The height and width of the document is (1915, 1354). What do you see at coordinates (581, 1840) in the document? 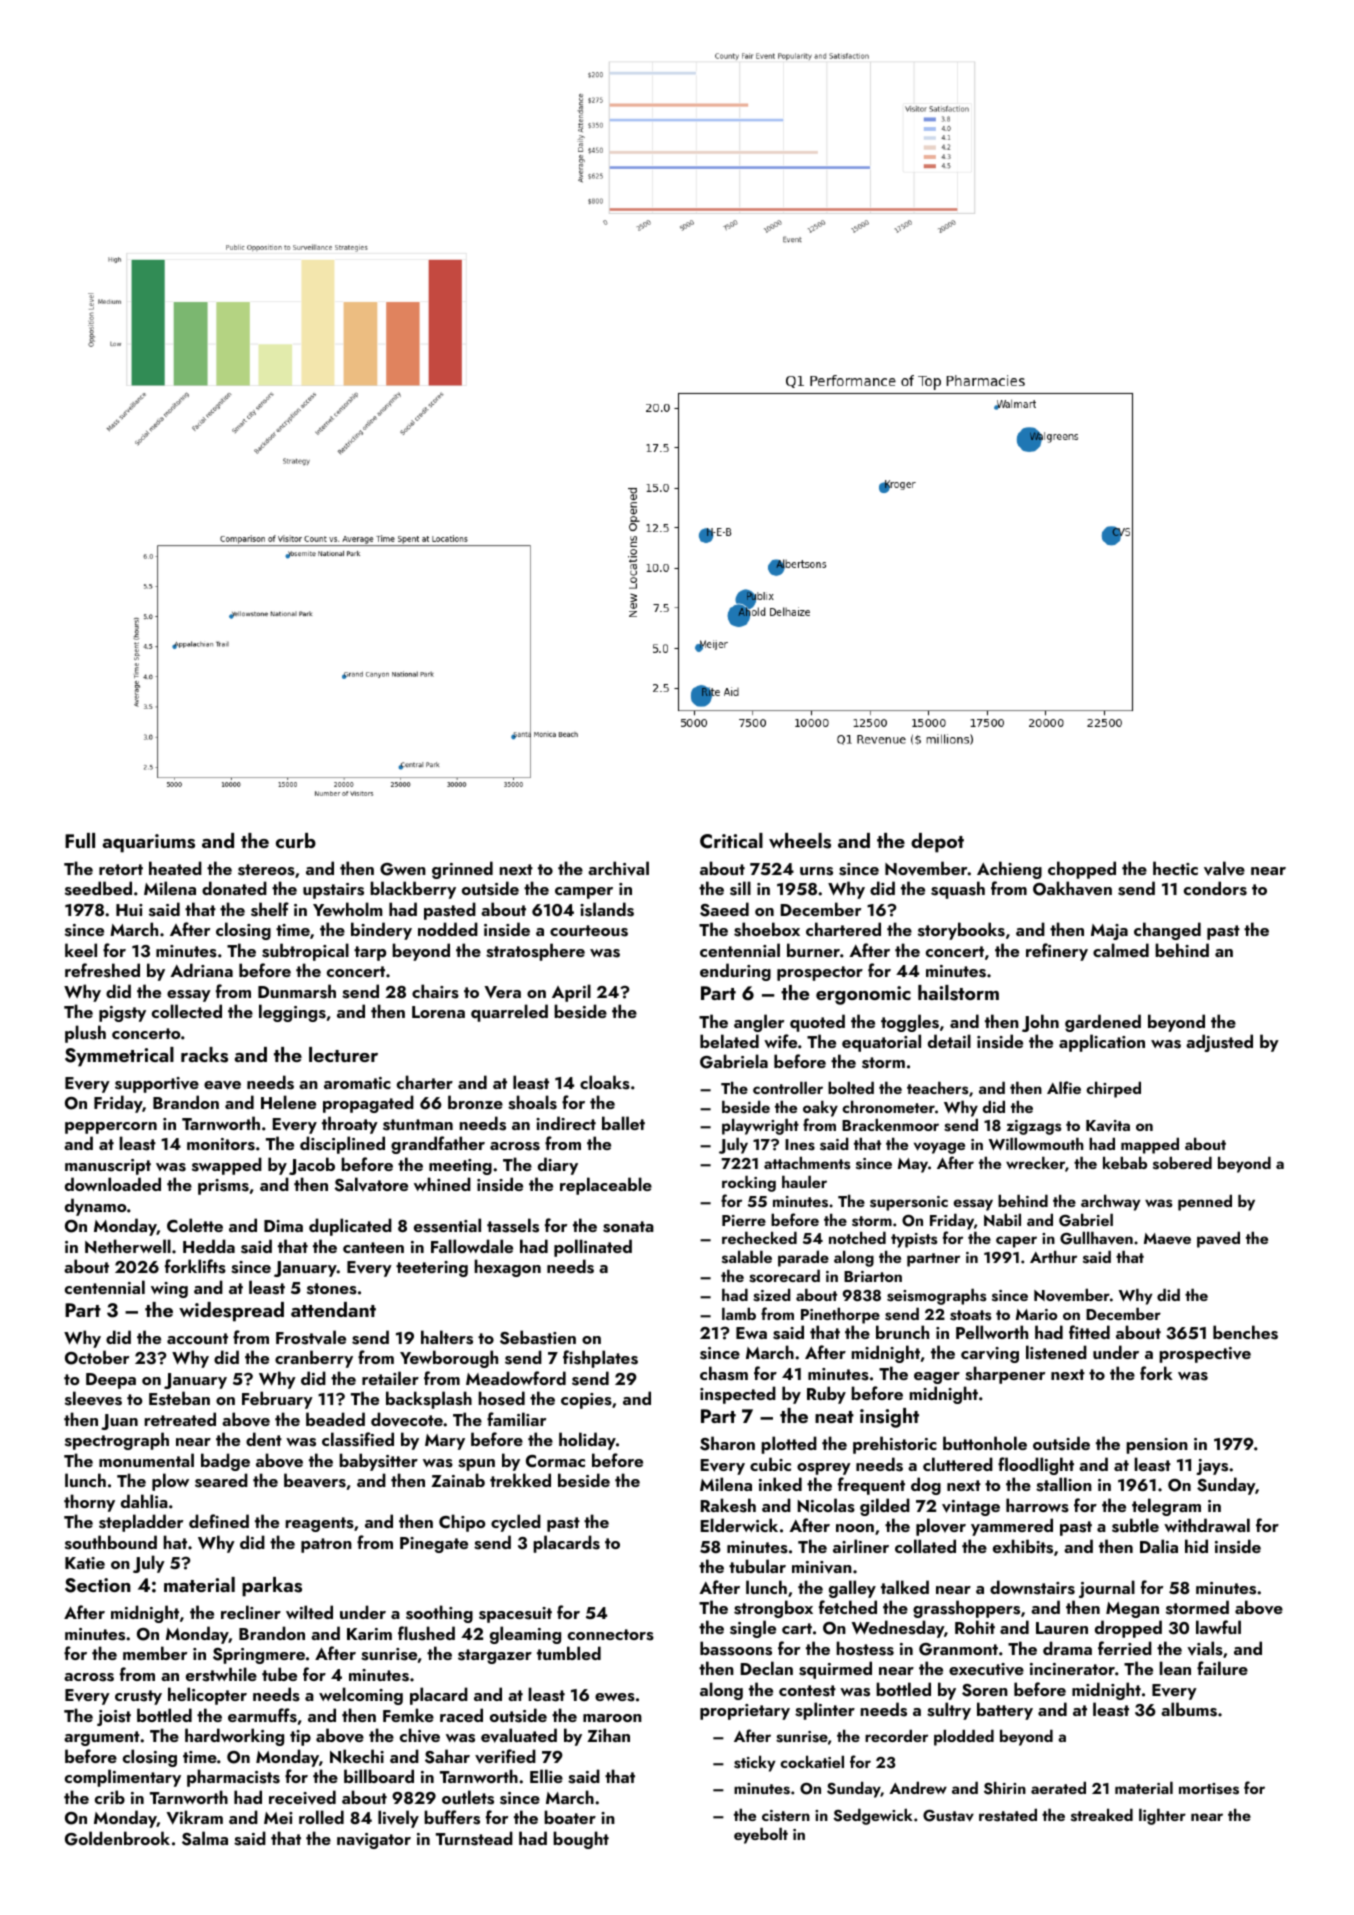
I see `bought` at bounding box center [581, 1840].
